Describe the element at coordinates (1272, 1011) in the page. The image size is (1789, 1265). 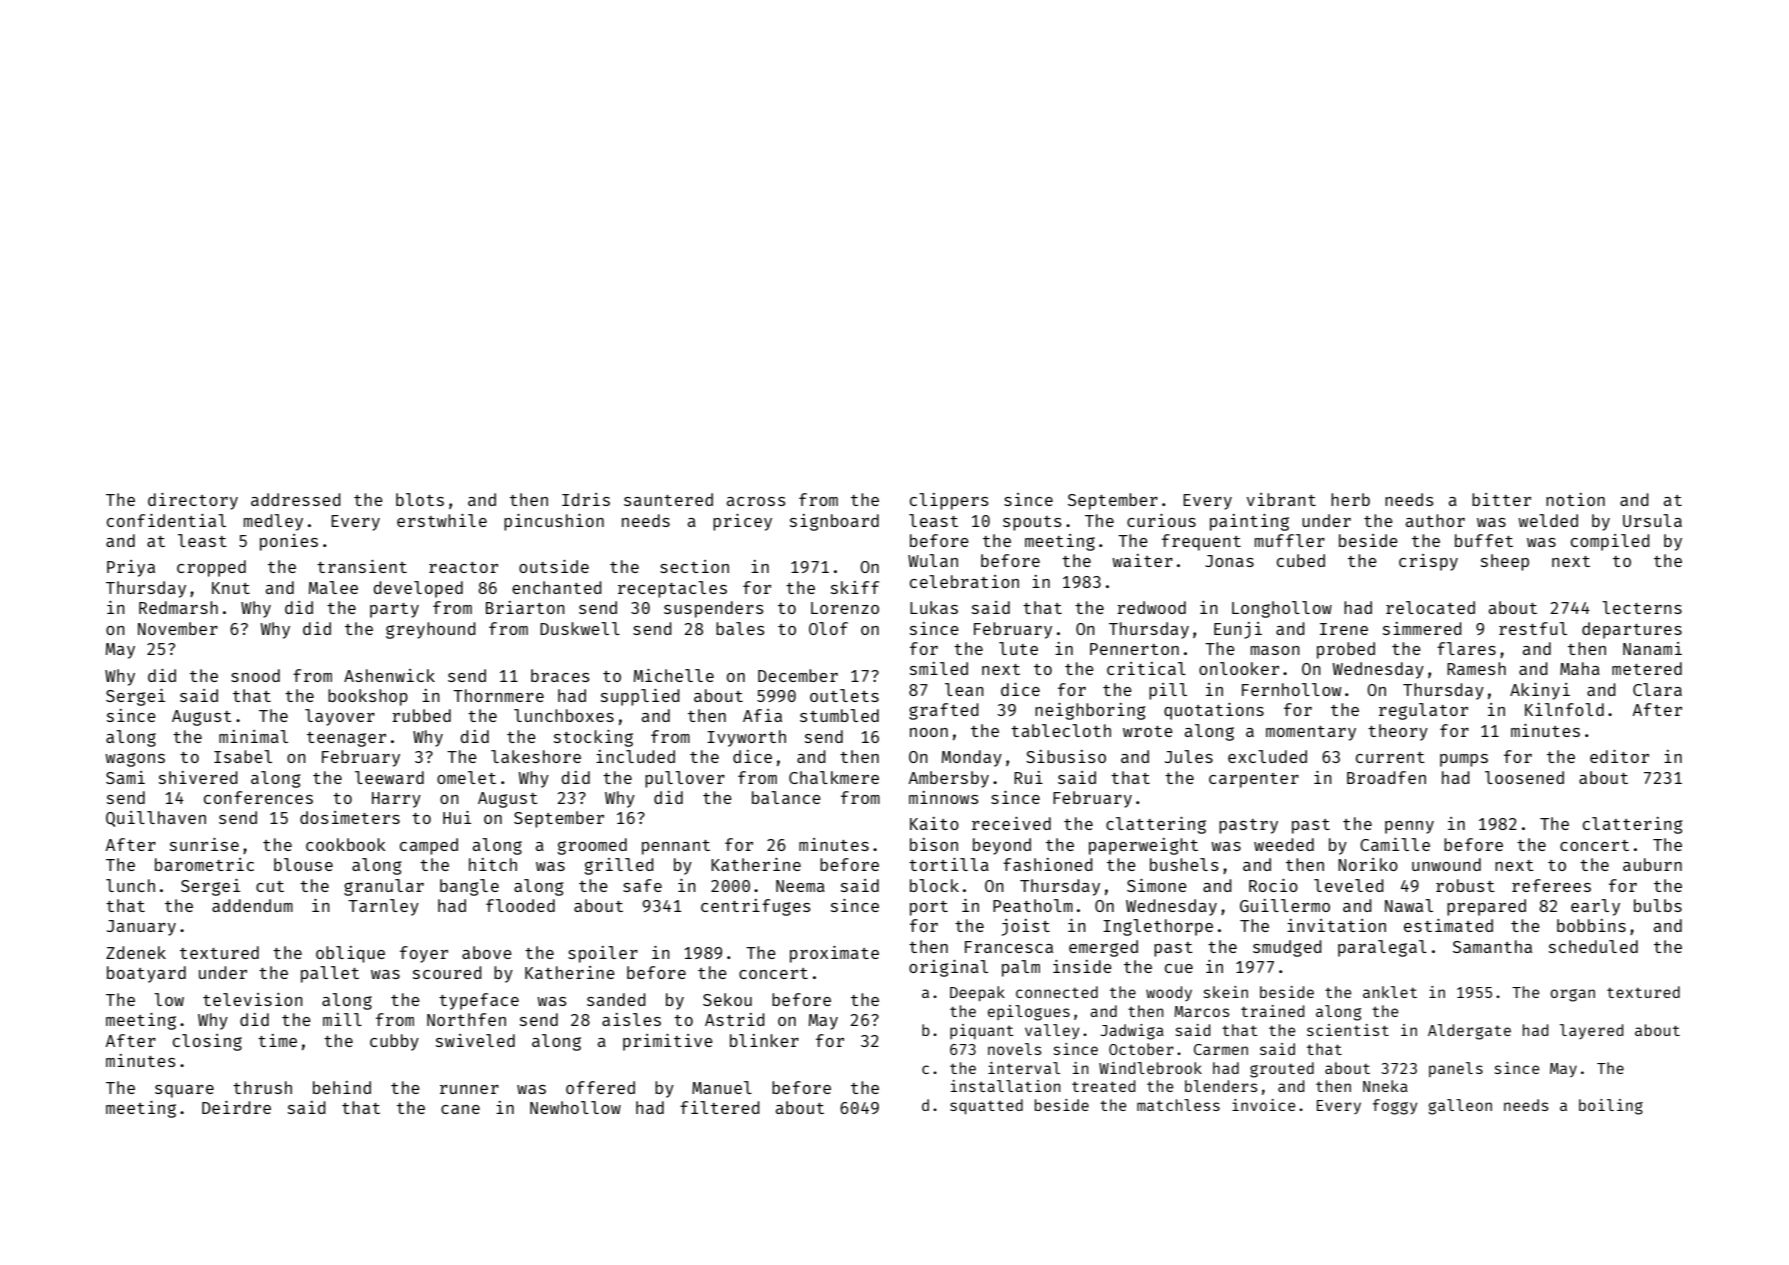
I see `trained` at that location.
